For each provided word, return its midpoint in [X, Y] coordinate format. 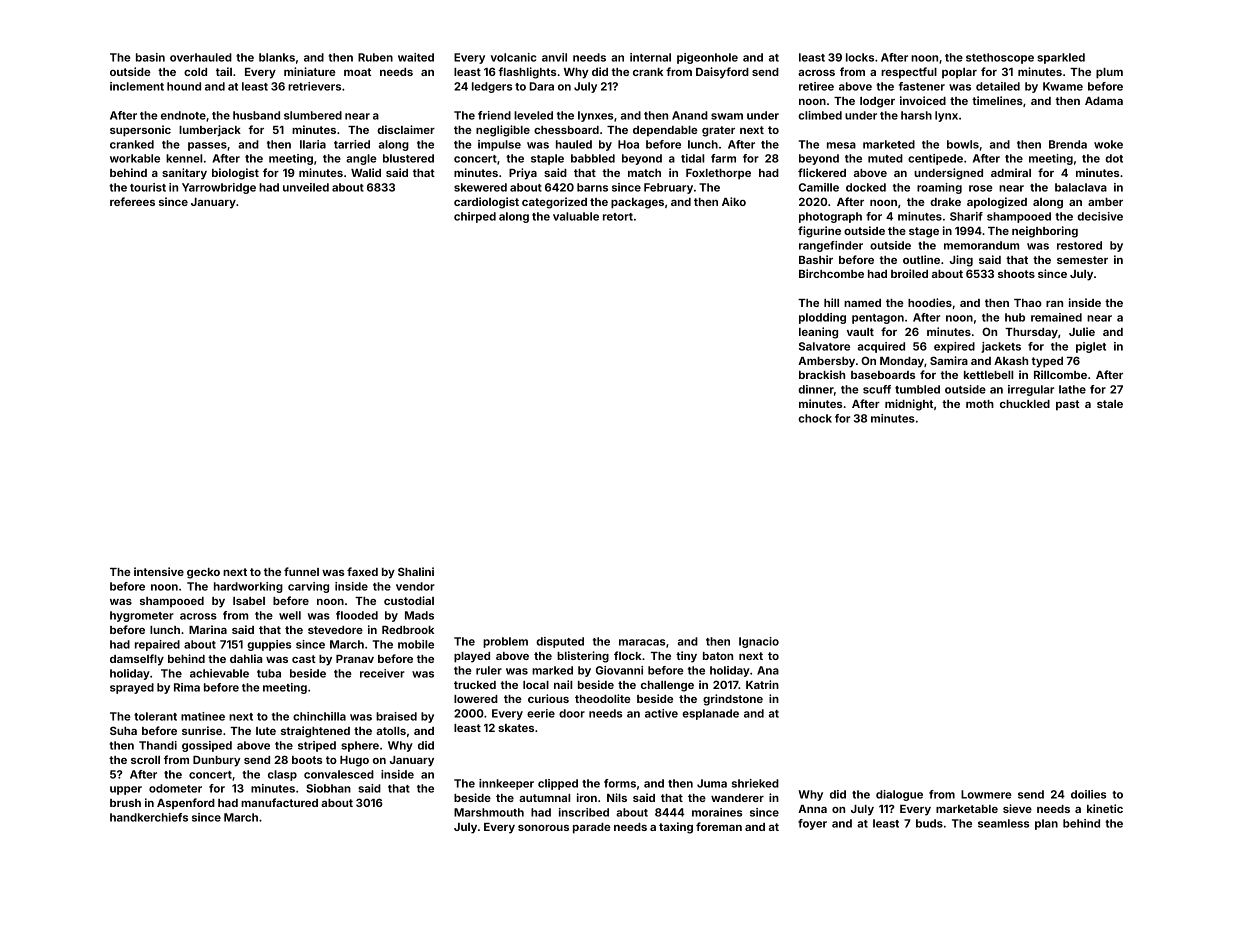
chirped [475, 217]
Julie [1082, 331]
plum [1109, 73]
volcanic [513, 57]
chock [815, 418]
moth [980, 404]
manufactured [279, 802]
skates [516, 728]
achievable [219, 673]
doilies [1089, 794]
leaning [818, 333]
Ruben [375, 57]
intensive [159, 571]
